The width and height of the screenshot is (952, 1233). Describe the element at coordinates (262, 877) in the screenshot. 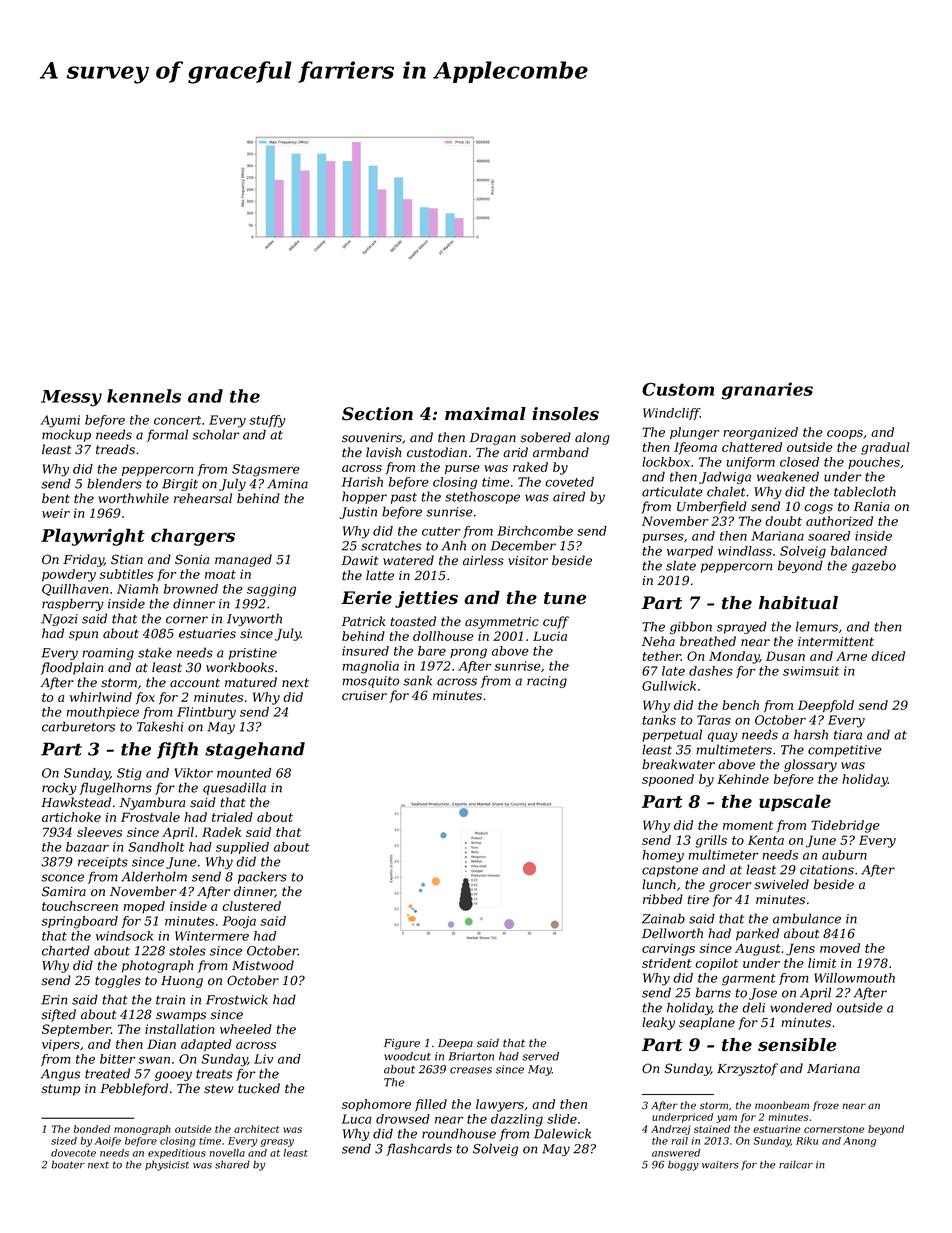

I see `packers` at that location.
